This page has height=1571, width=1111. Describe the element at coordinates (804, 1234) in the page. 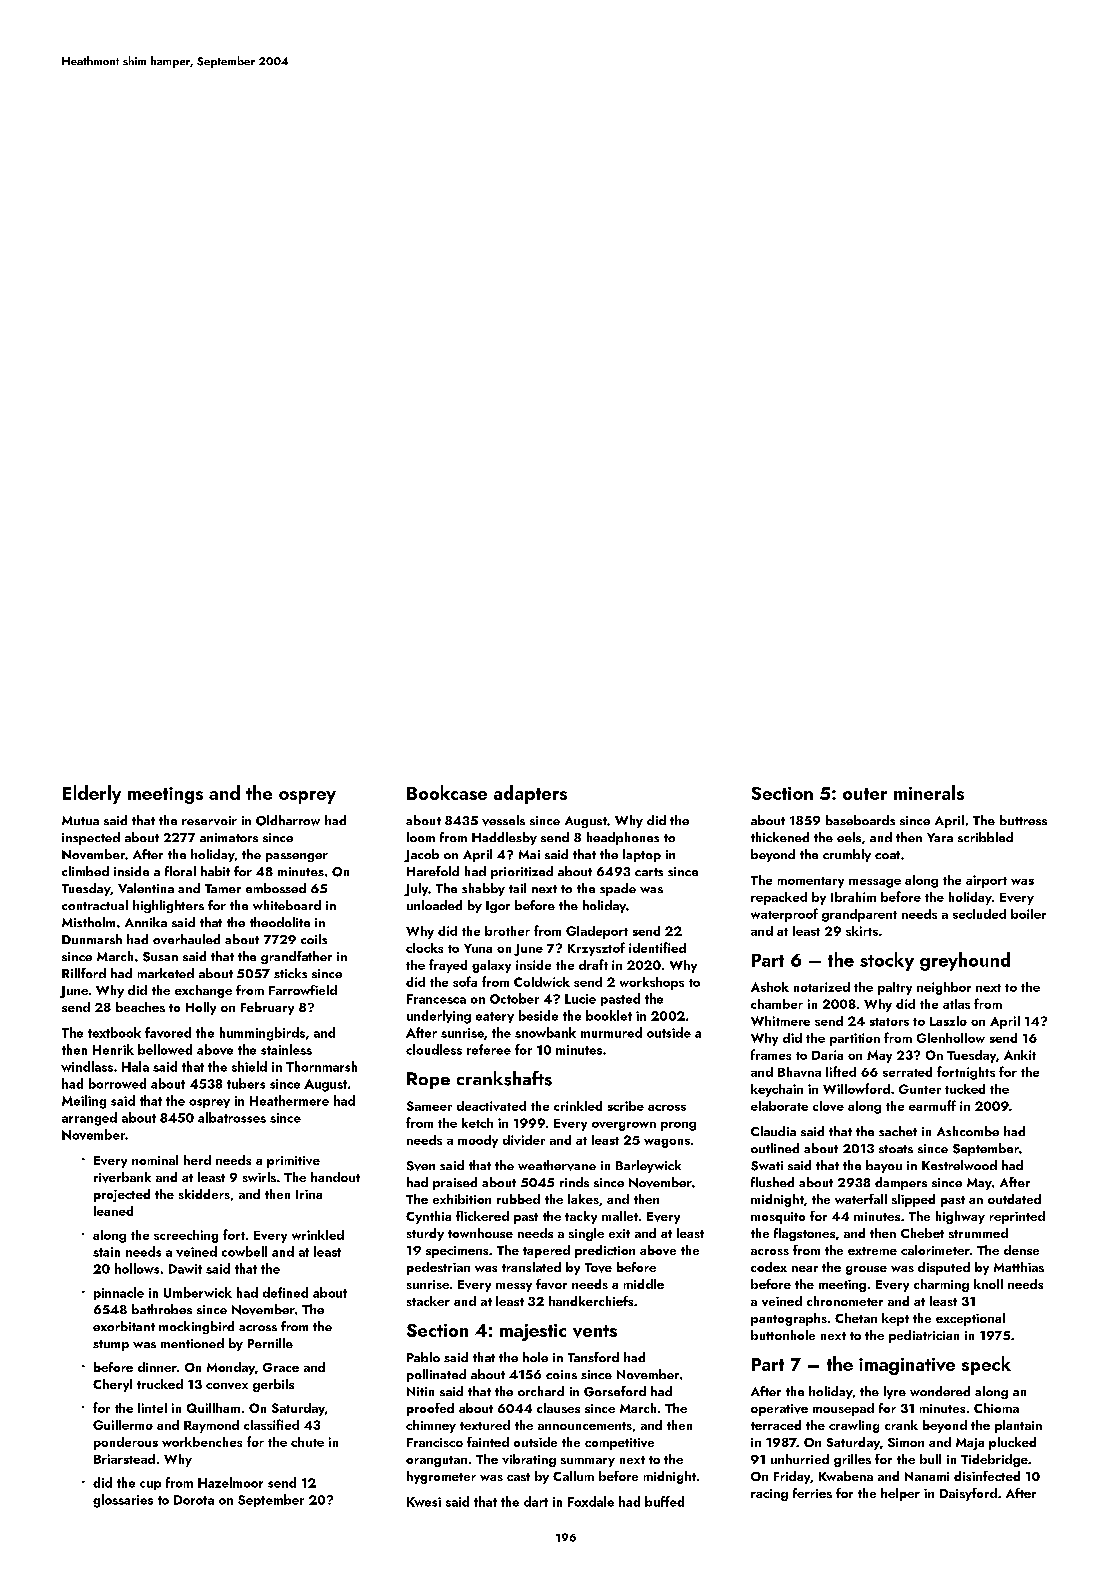

I see `flagstones` at that location.
